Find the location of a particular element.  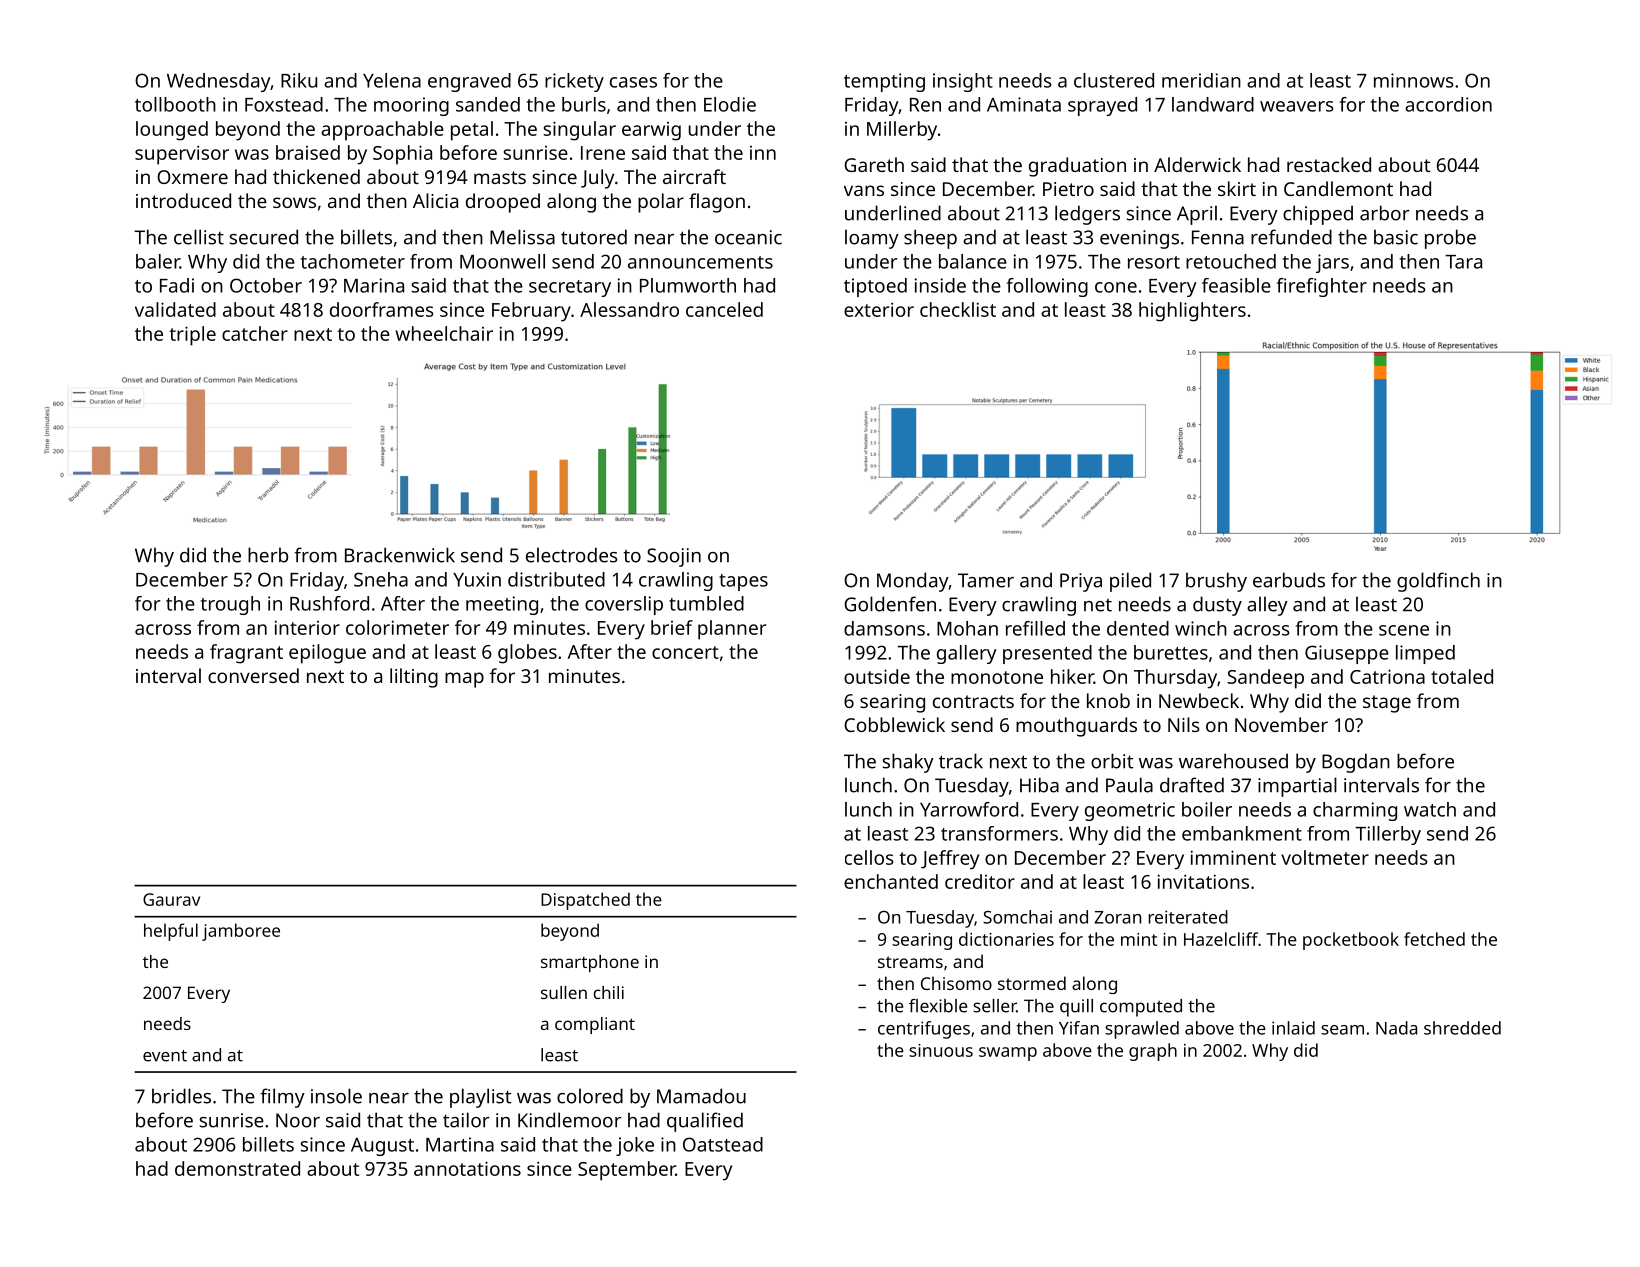

canceled is located at coordinates (724, 309).
